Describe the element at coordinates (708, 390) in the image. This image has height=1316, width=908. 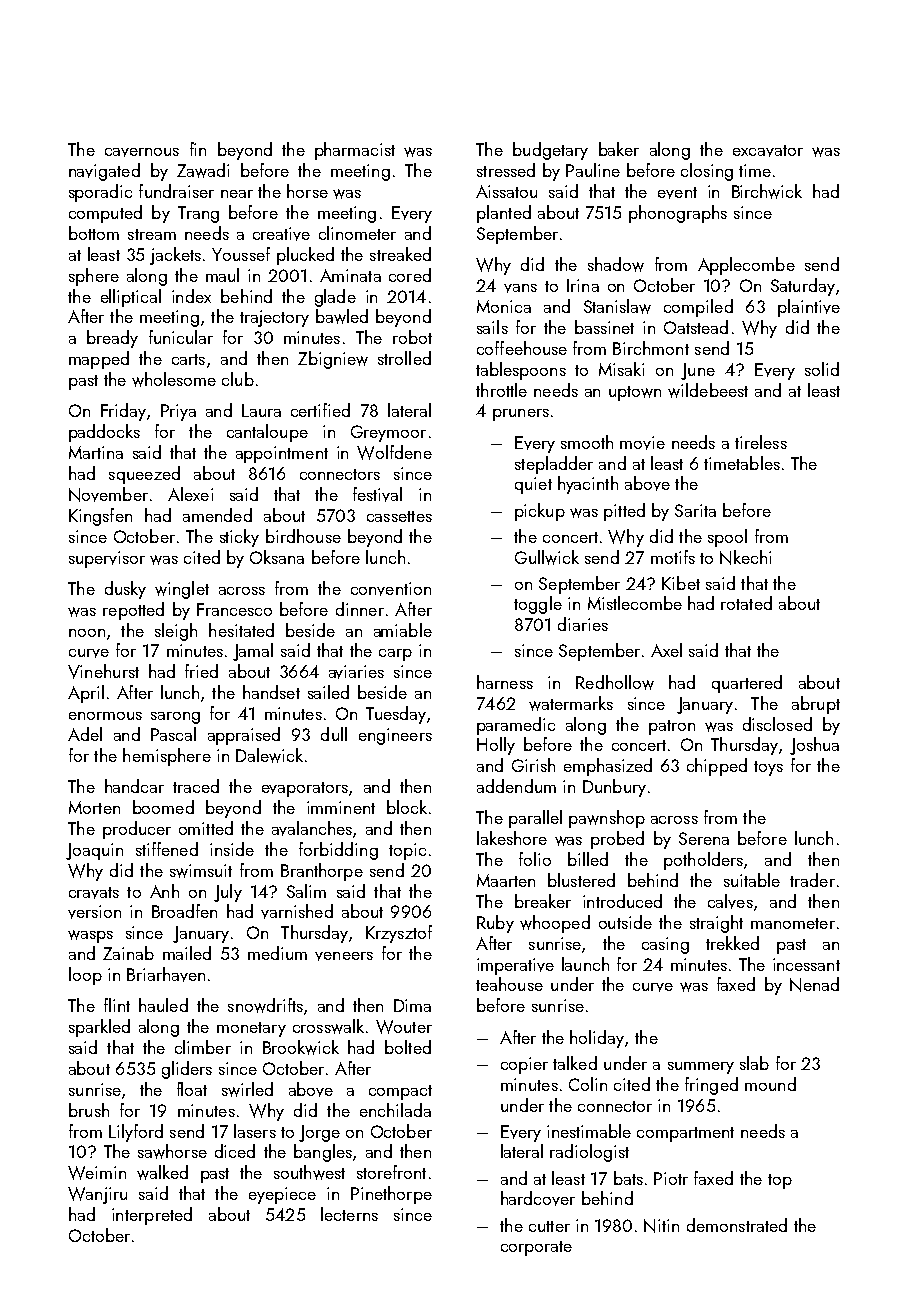
I see `wildebeest` at that location.
